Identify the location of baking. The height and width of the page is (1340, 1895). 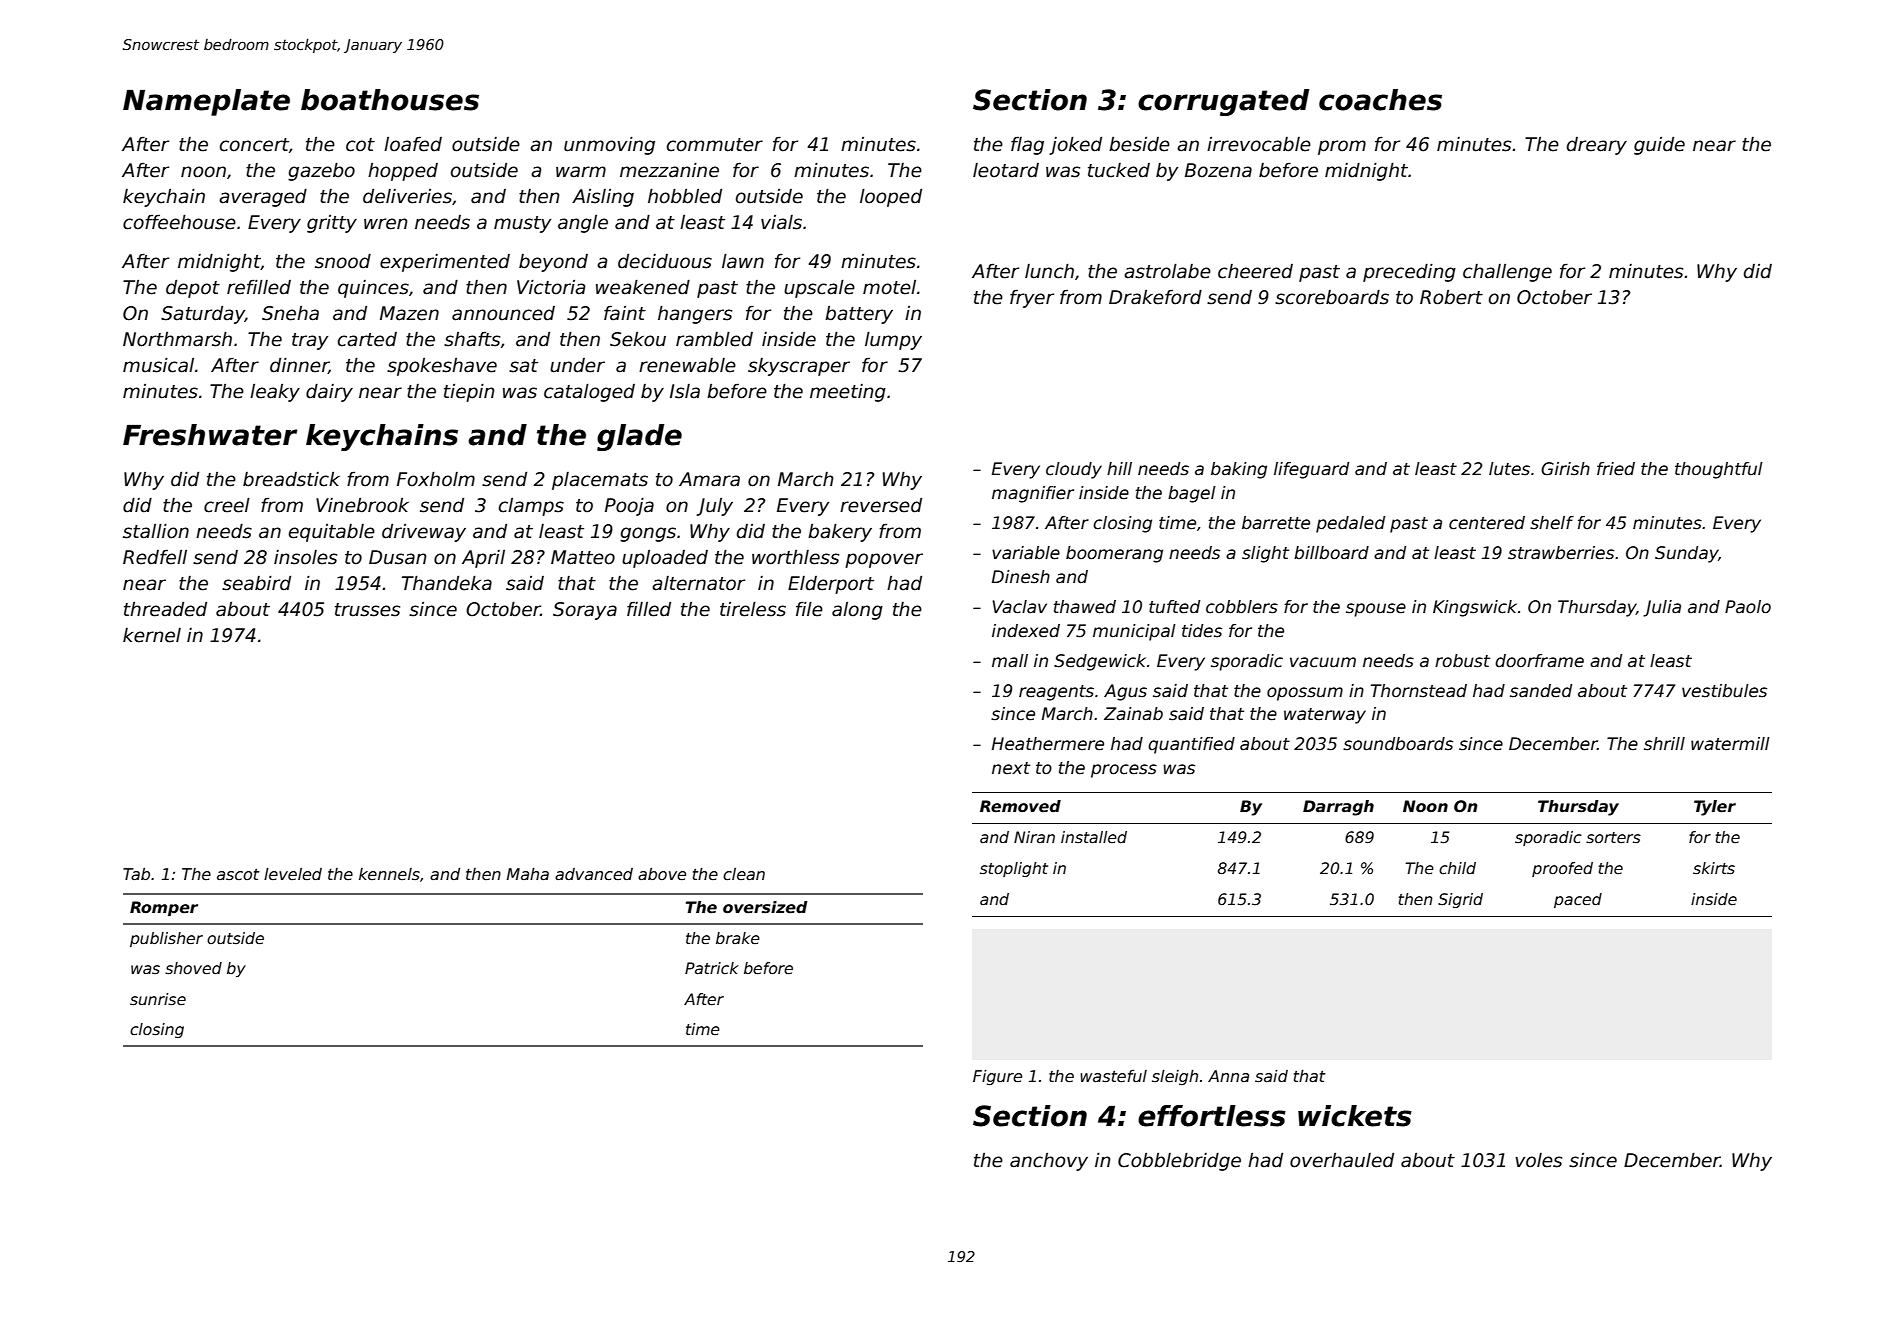
(1239, 470).
